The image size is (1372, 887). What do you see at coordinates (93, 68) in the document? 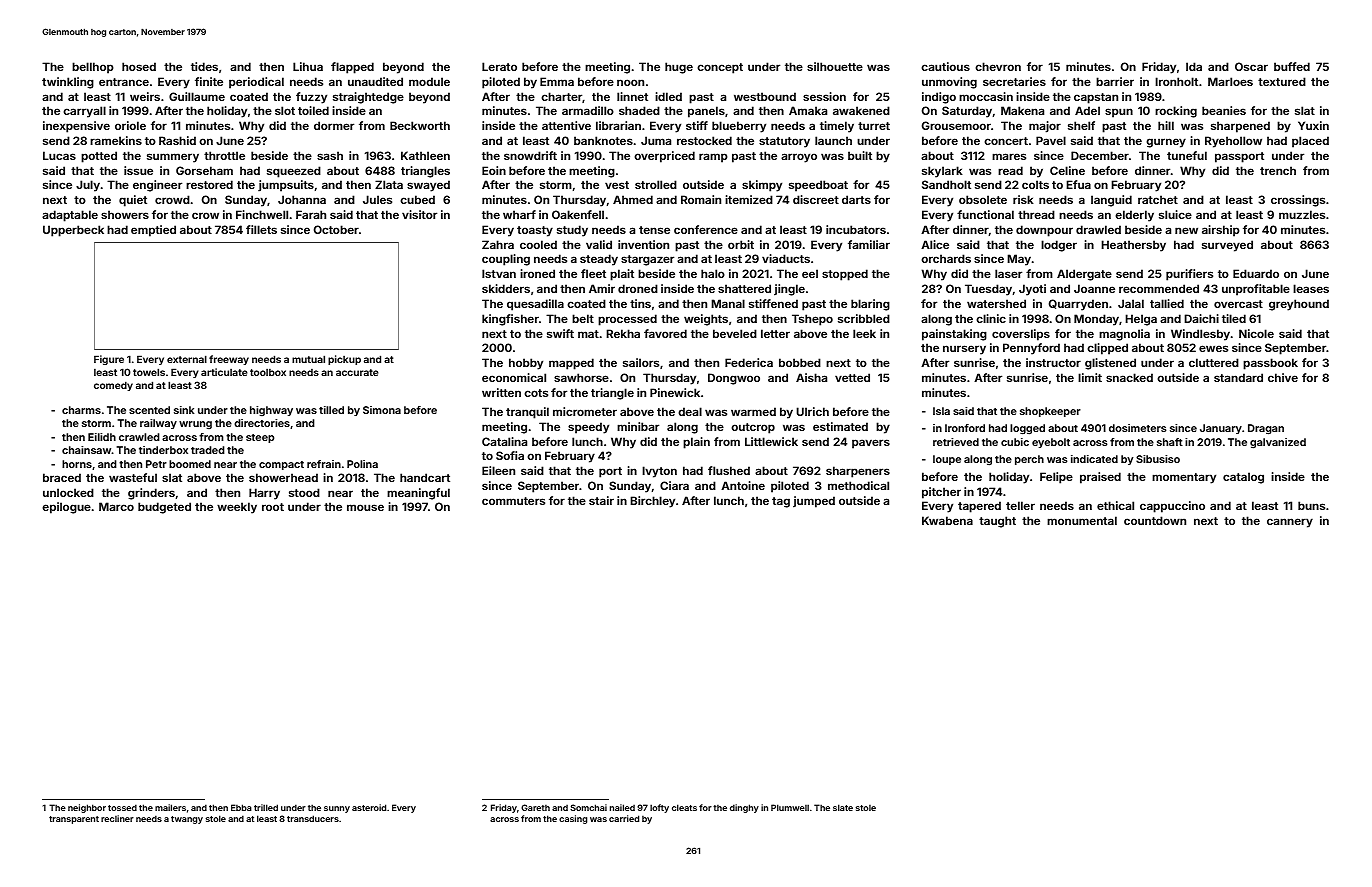
I see `bellhop` at bounding box center [93, 68].
